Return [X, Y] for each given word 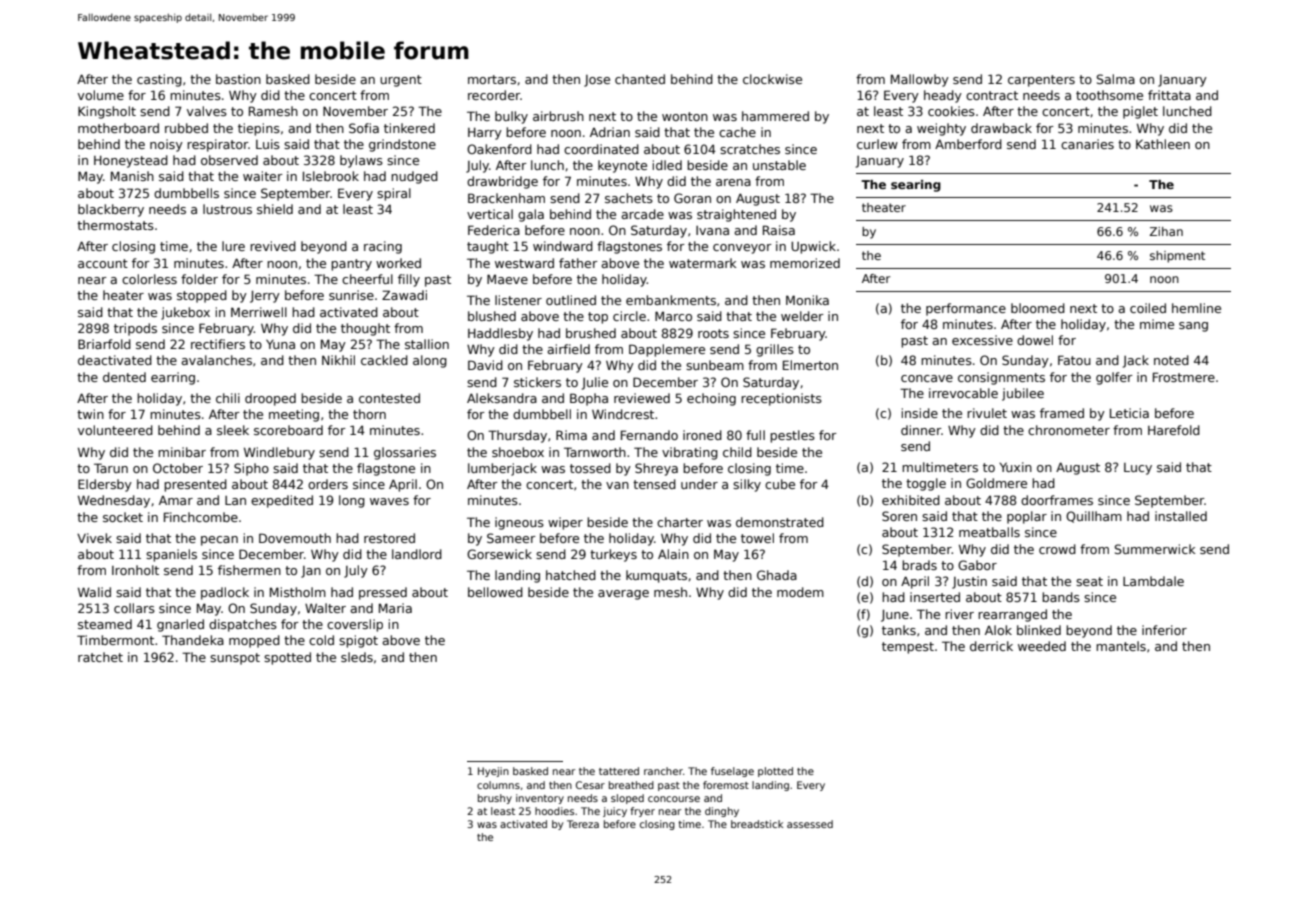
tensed [654, 484]
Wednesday [114, 501]
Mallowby [920, 80]
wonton [685, 116]
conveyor [742, 249]
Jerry [265, 296]
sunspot [235, 659]
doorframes [1057, 500]
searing [916, 186]
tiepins [259, 129]
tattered [619, 771]
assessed [810, 824]
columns [498, 785]
